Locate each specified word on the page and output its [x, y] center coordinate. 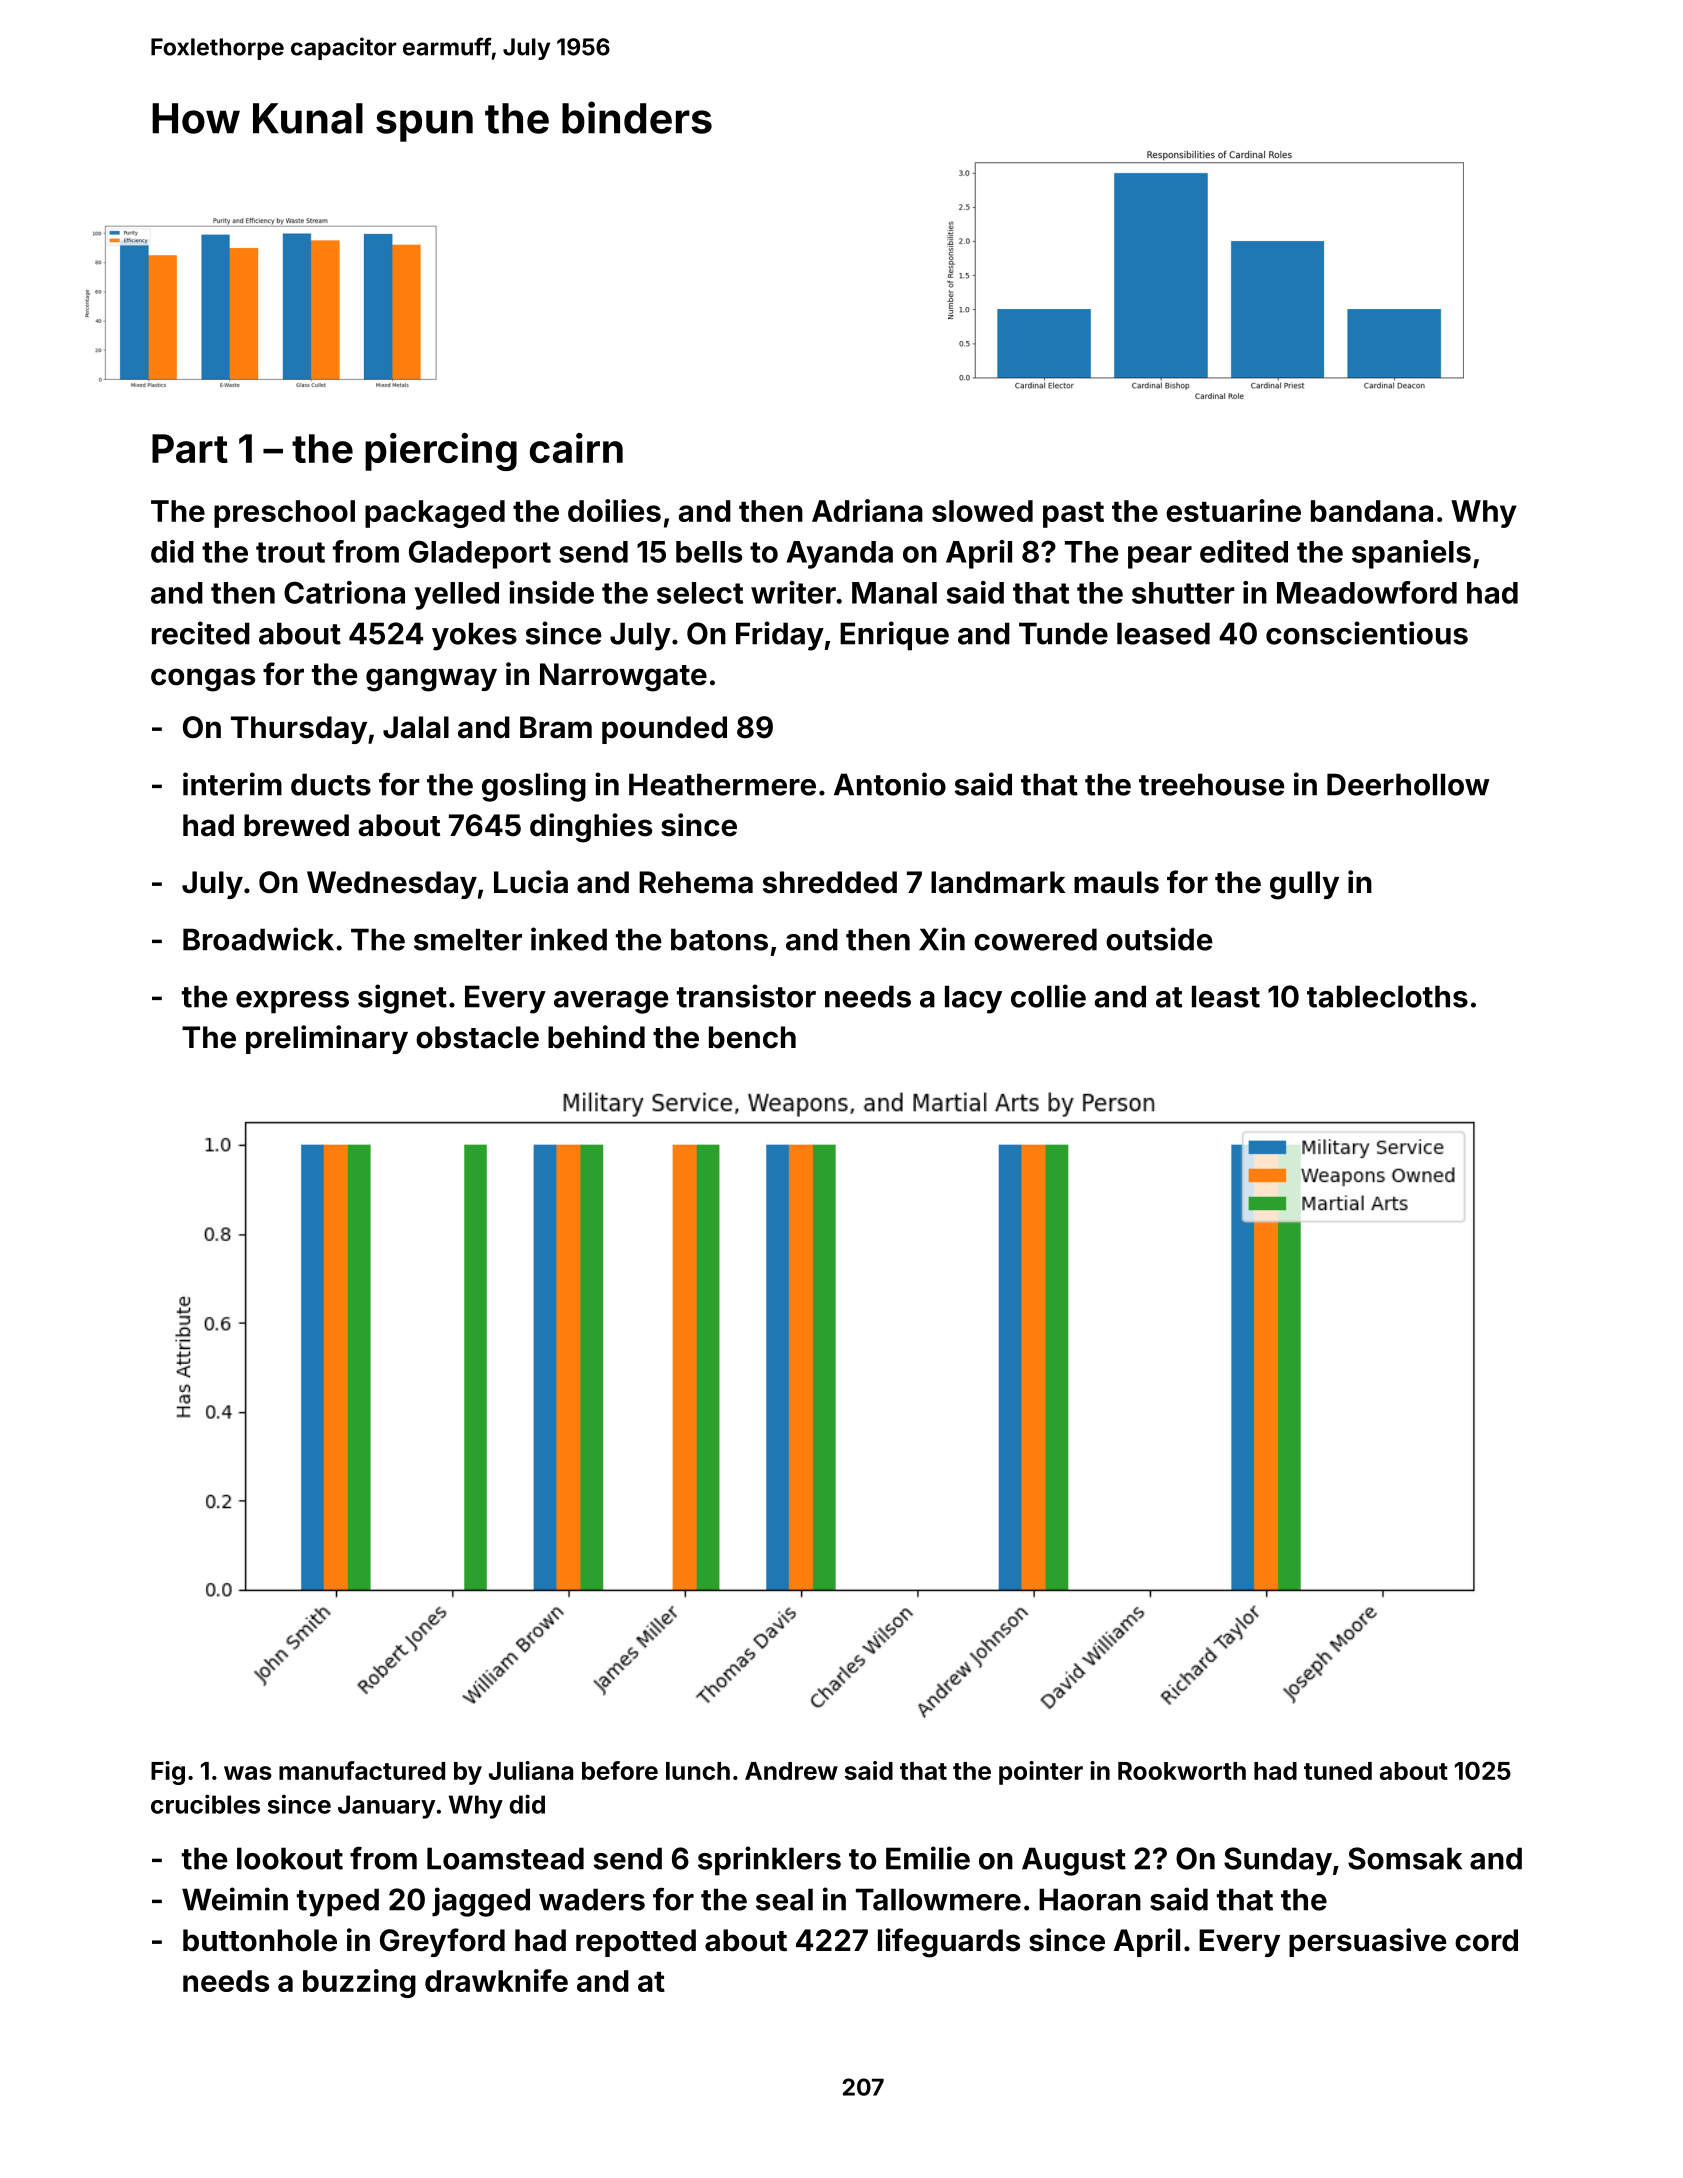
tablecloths [1387, 996]
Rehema [696, 882]
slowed [982, 511]
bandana [1372, 511]
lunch [698, 1771]
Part [190, 448]
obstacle [477, 1037]
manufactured [362, 1770]
